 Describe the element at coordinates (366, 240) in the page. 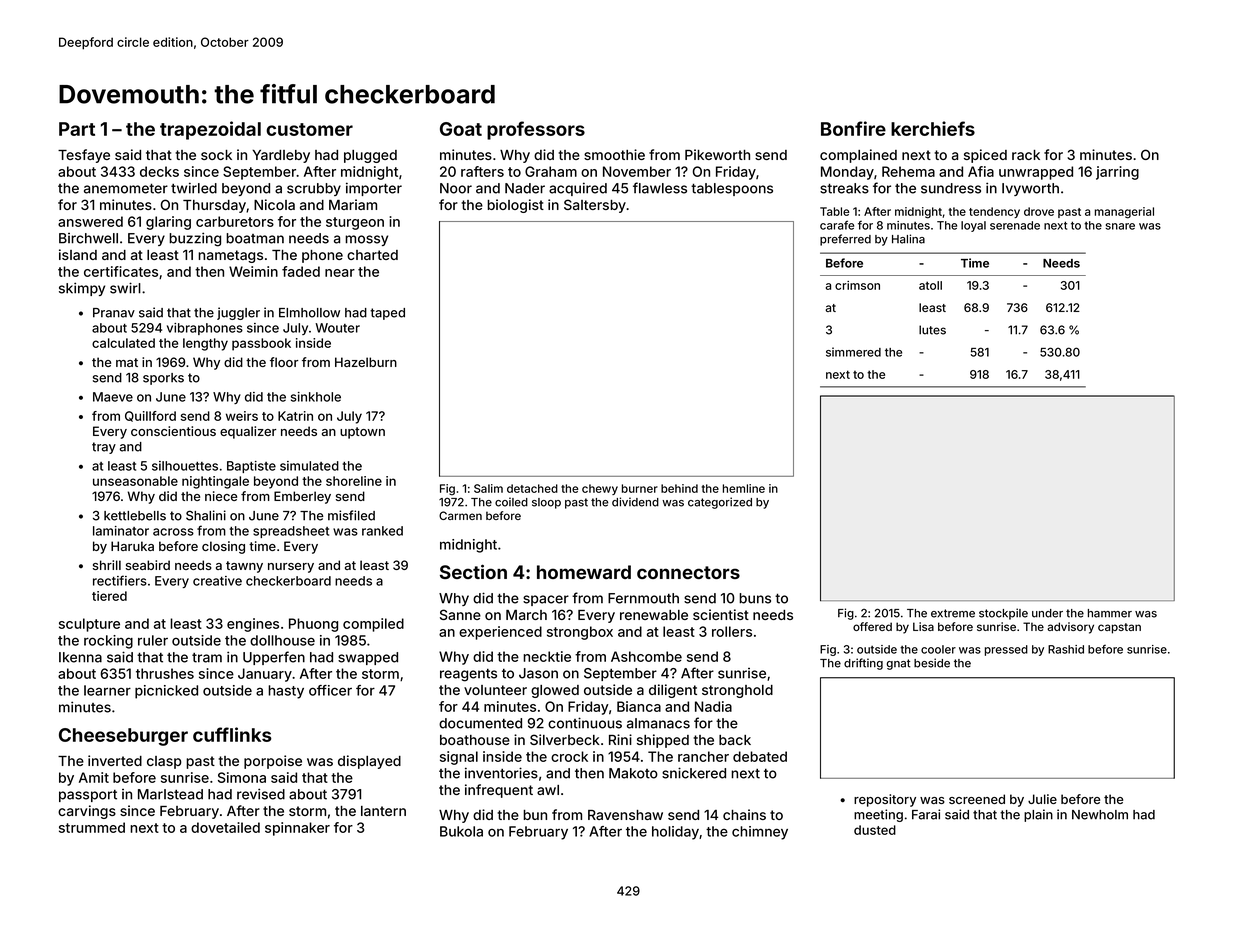

I see `mossy` at that location.
